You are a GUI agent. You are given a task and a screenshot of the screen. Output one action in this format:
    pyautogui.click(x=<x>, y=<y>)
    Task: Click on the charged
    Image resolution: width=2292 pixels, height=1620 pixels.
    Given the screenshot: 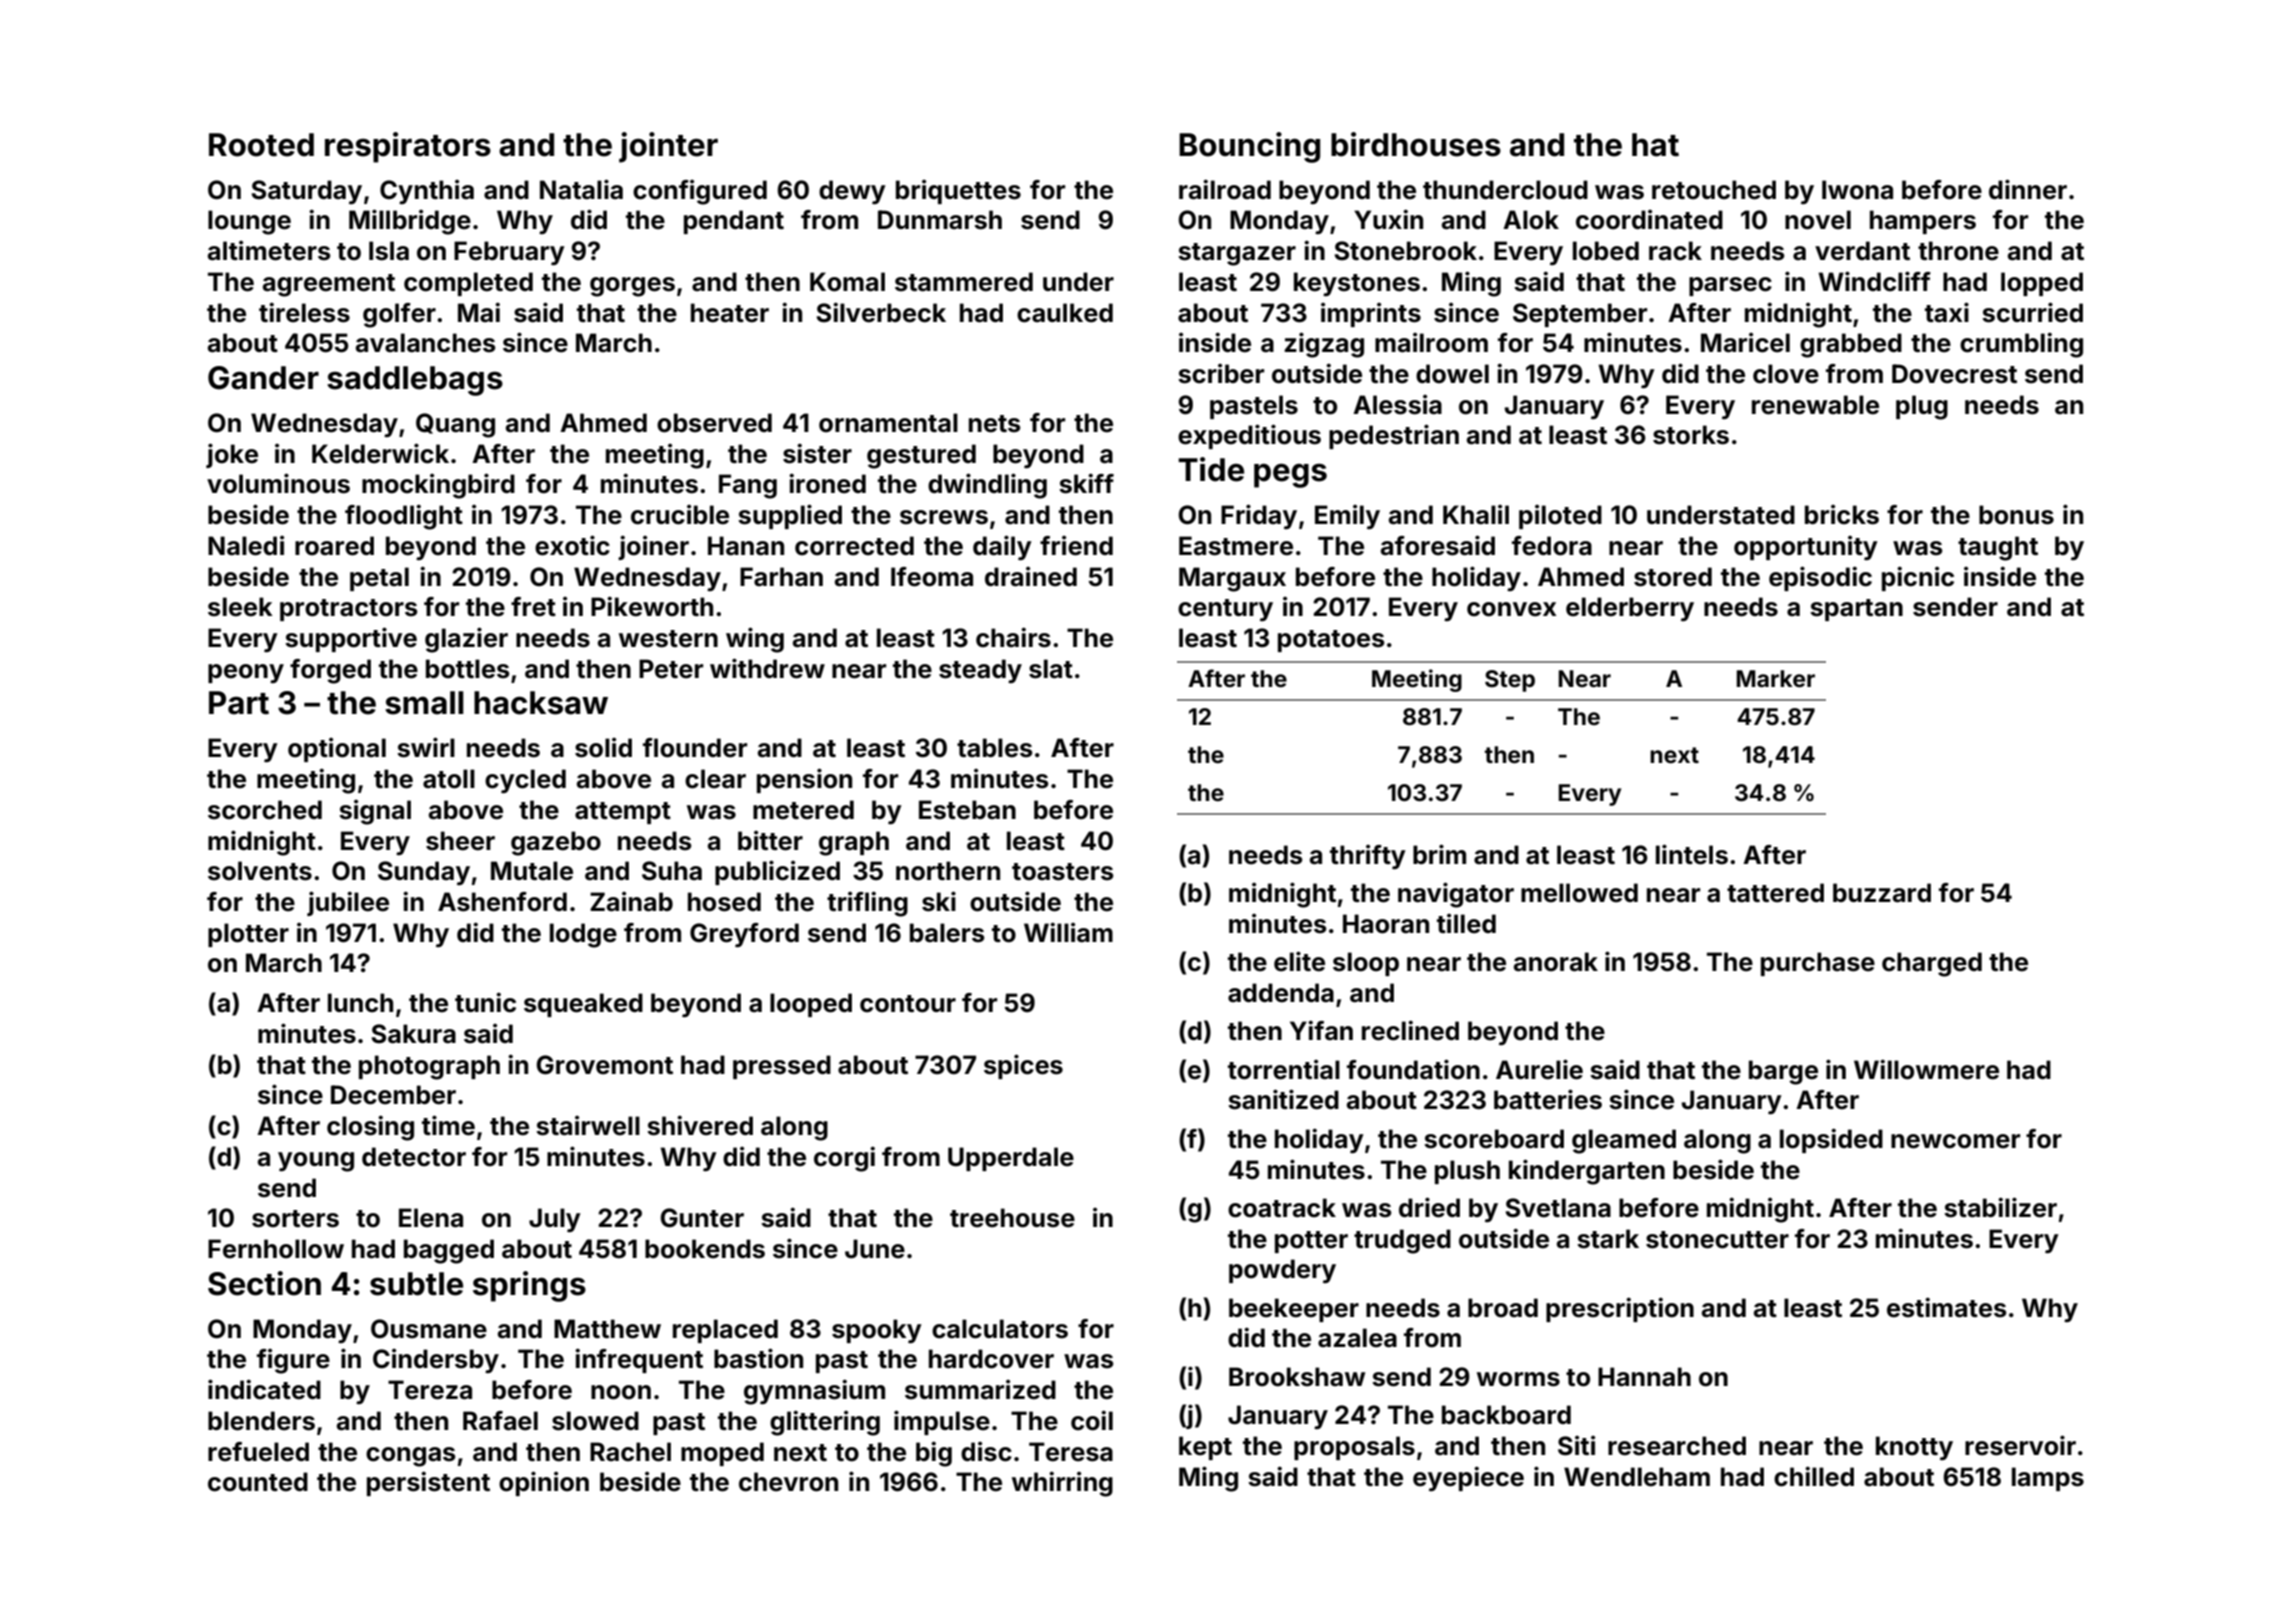 What is the action you would take?
    pyautogui.click(x=1932, y=964)
